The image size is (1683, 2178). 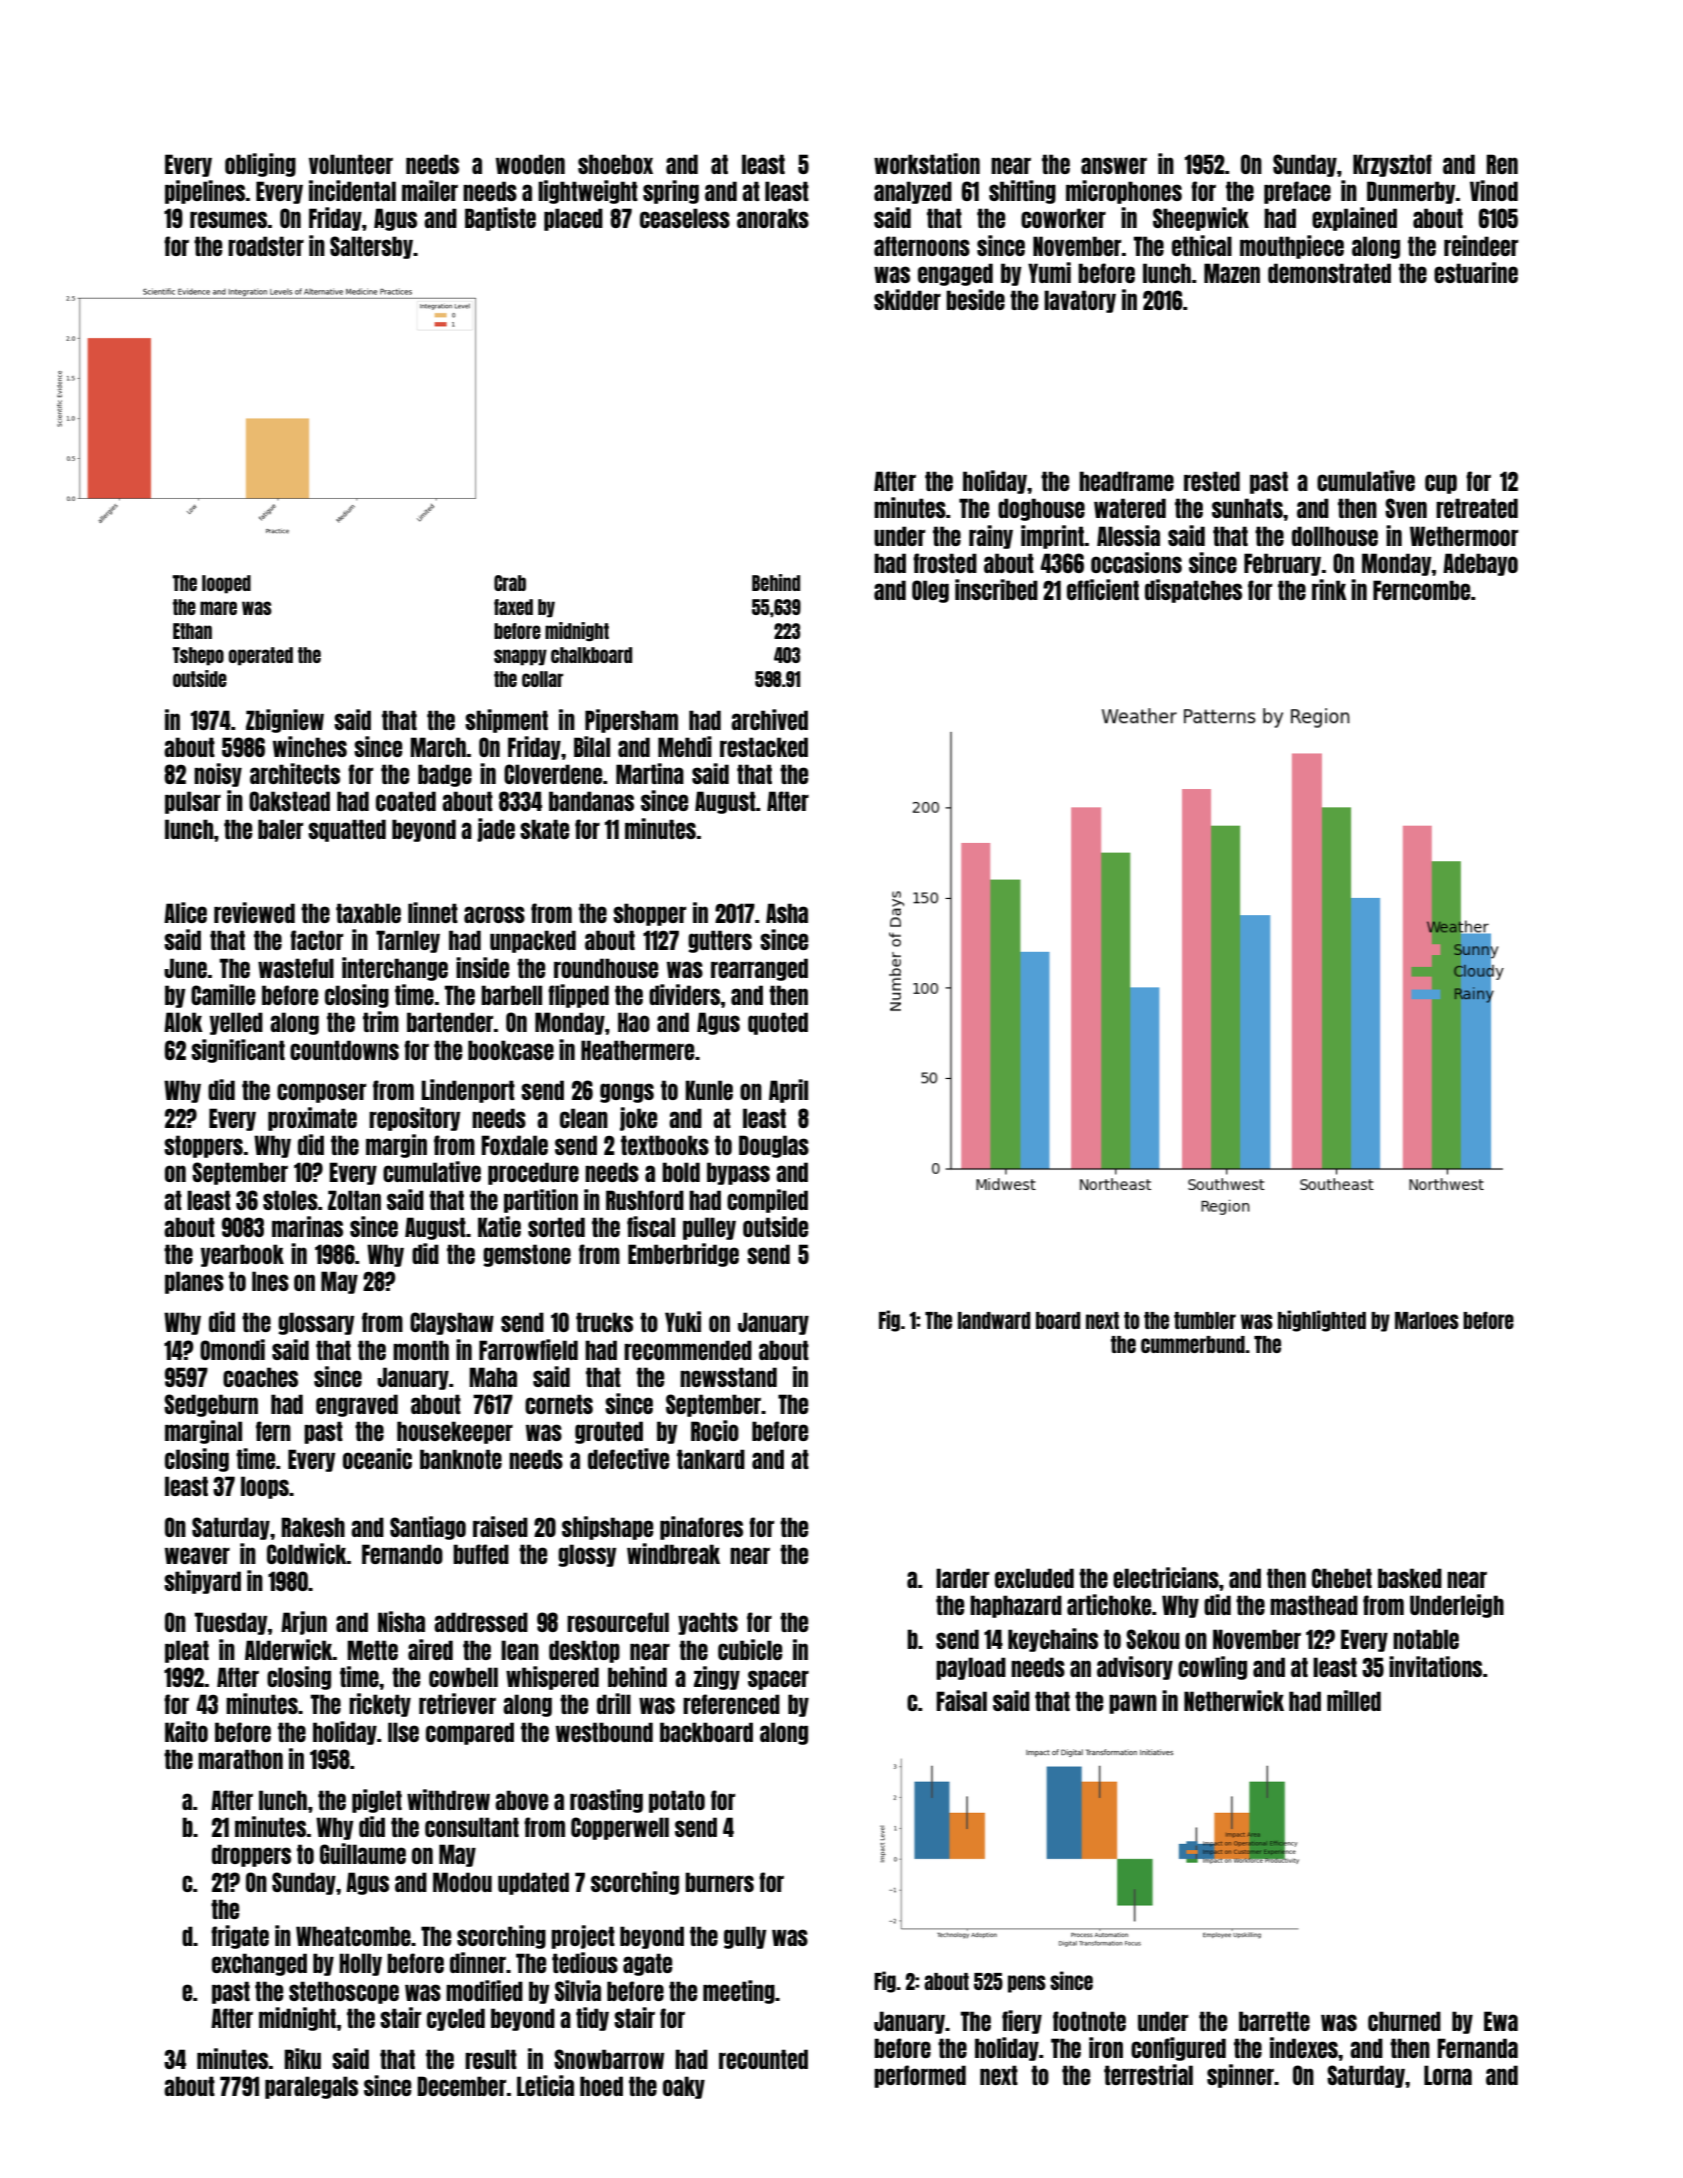 What do you see at coordinates (945, 563) in the screenshot?
I see `frosted` at bounding box center [945, 563].
